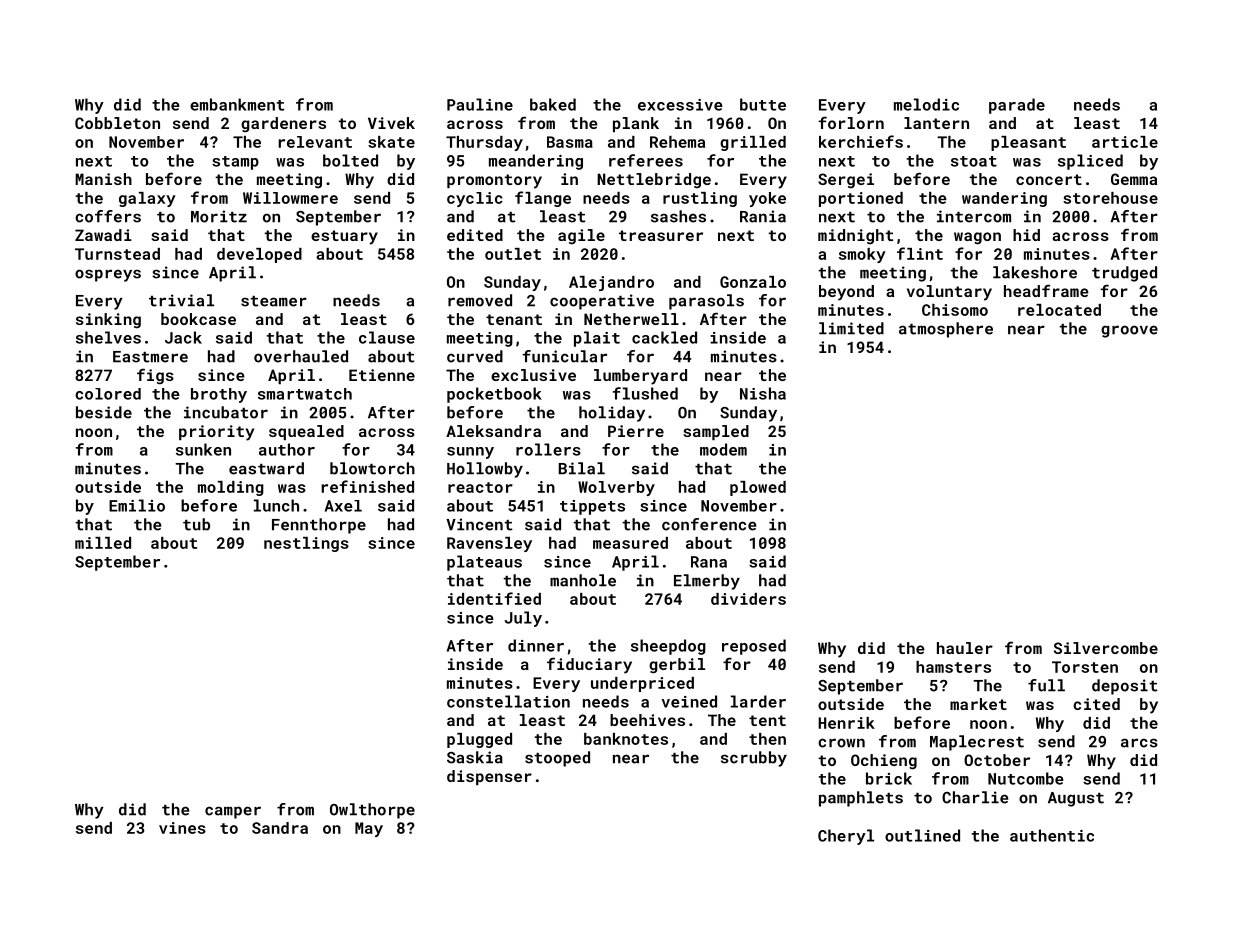 This document has width=1233, height=952. Describe the element at coordinates (1028, 143) in the document. I see `pleasant` at that location.
